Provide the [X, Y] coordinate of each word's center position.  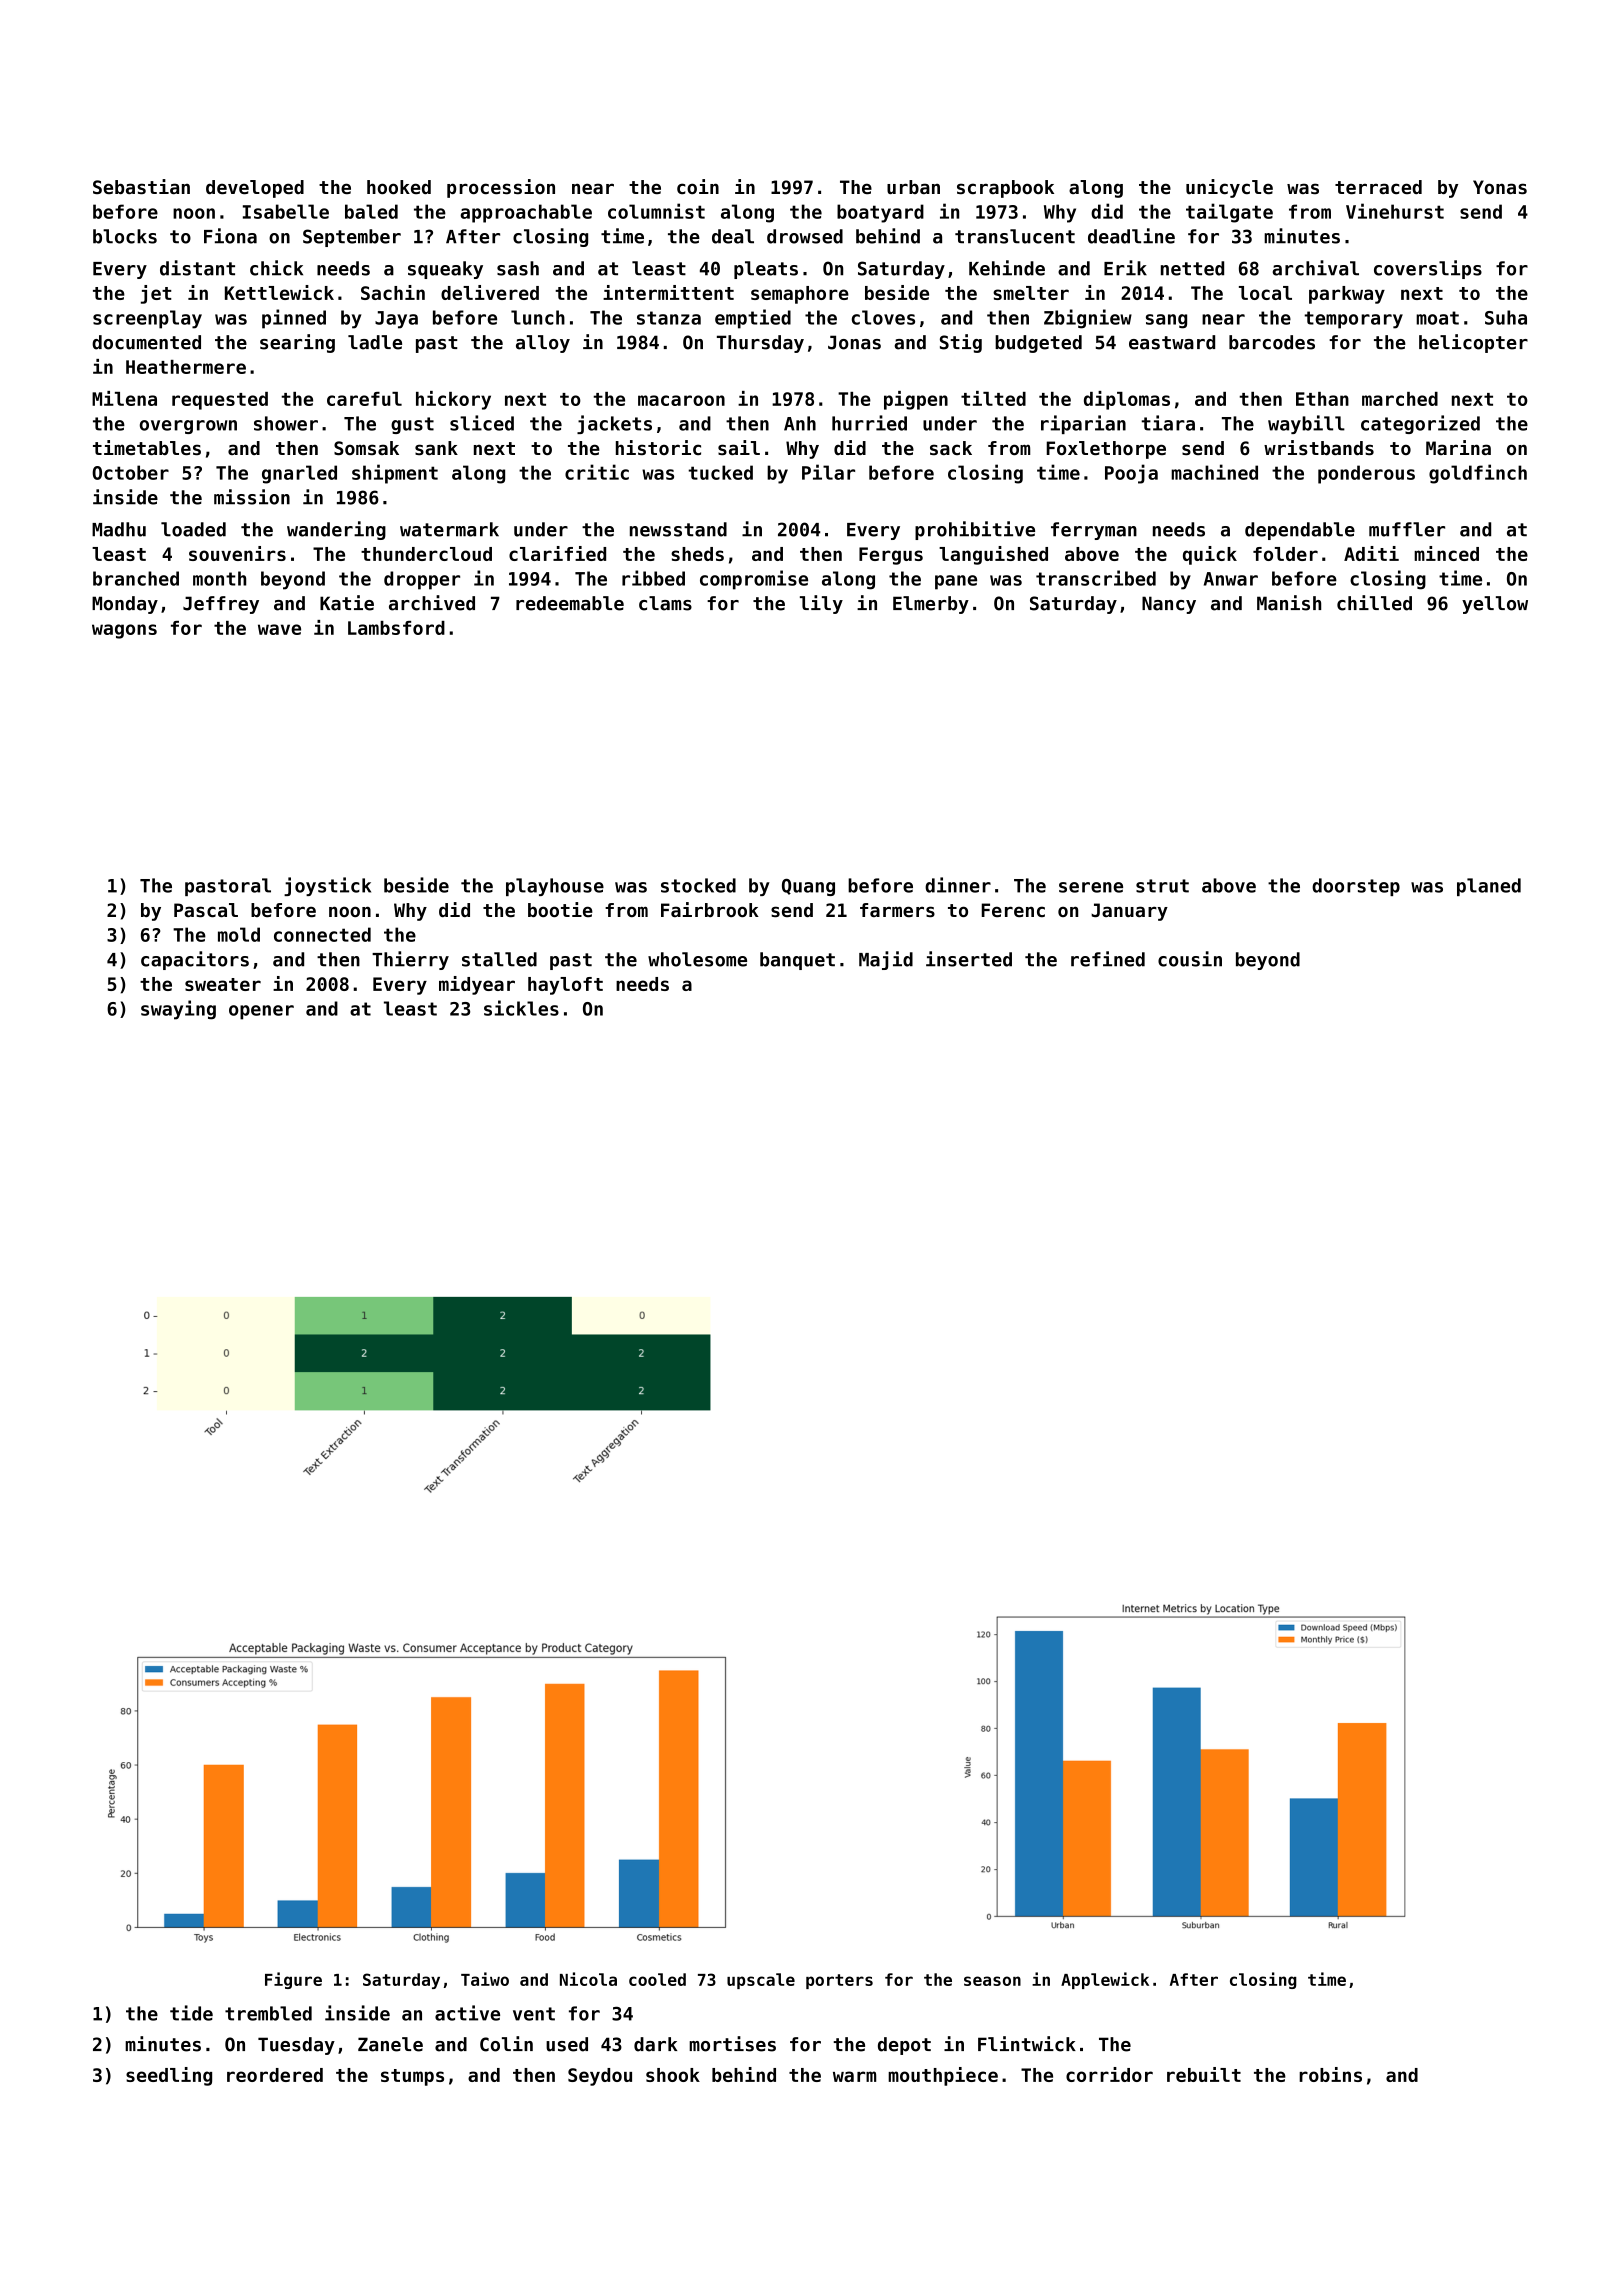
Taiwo [485, 1979]
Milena [124, 398]
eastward [1172, 342]
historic [658, 447]
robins [1330, 2074]
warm [854, 2076]
